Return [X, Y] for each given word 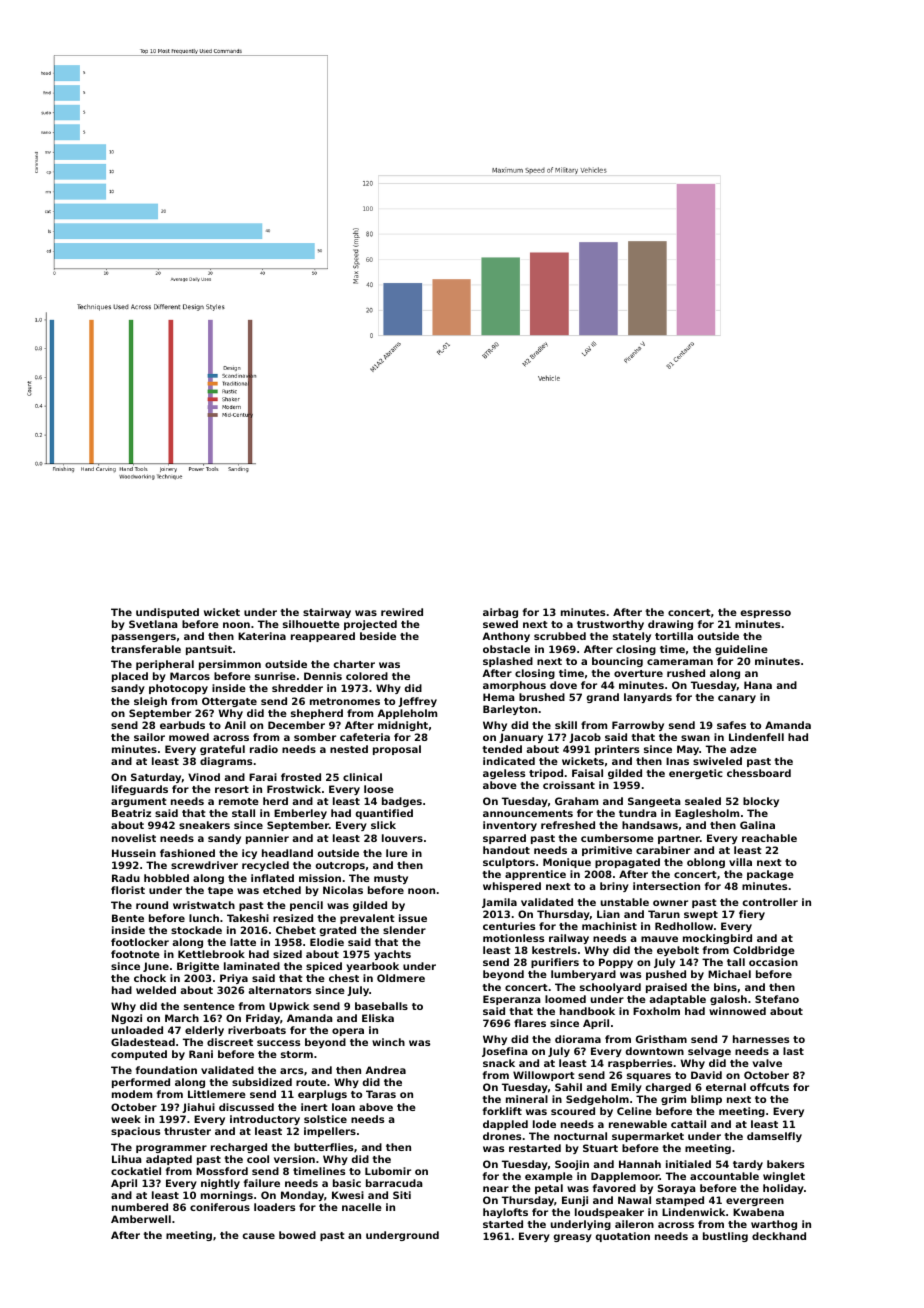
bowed [297, 1235]
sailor [149, 737]
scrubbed [560, 636]
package [770, 875]
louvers [402, 838]
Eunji [575, 1201]
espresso [765, 614]
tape [220, 891]
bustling [725, 1237]
